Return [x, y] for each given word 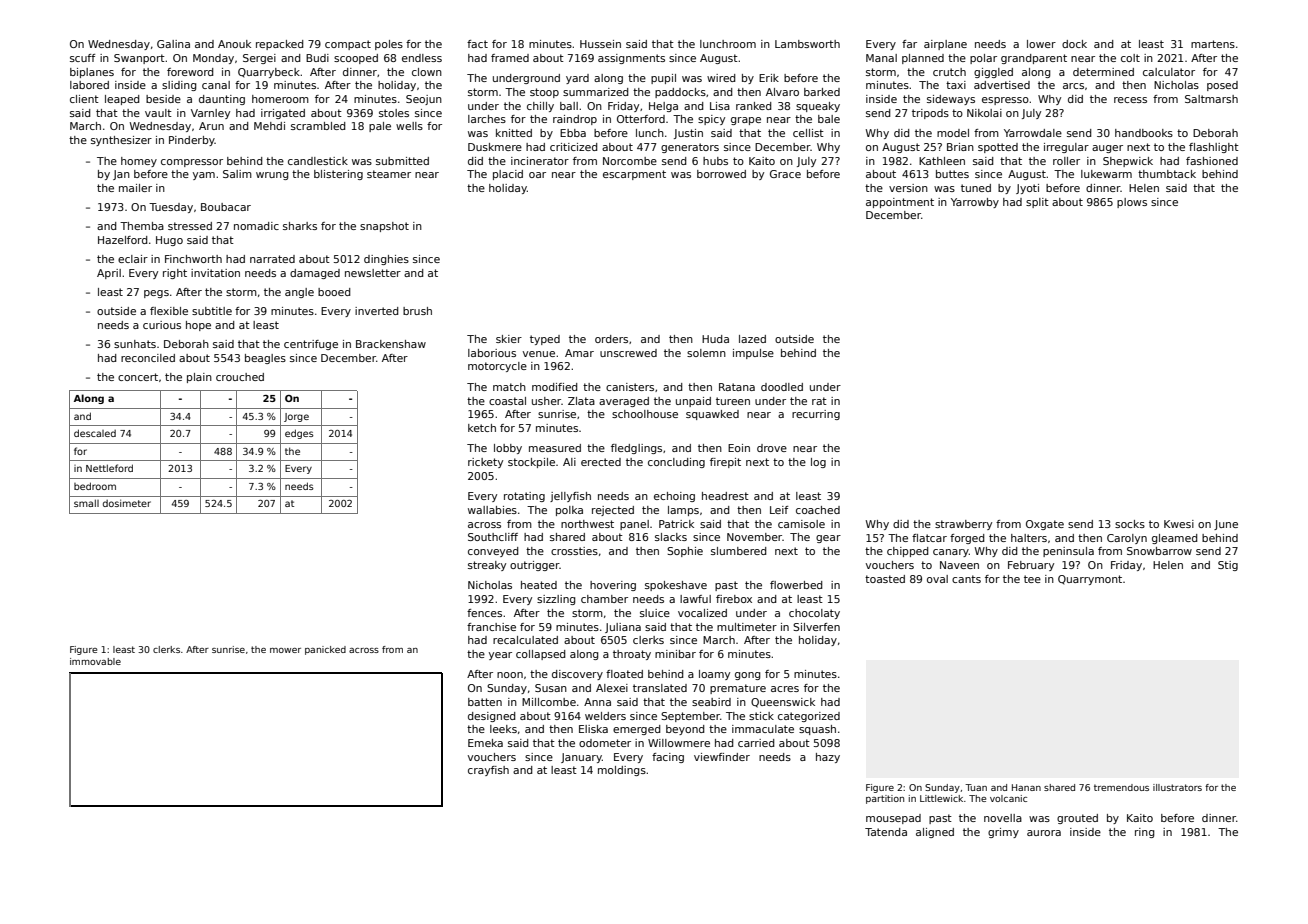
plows [1132, 203]
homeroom [280, 99]
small [86, 503]
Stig [1228, 566]
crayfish [488, 771]
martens [1213, 44]
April [109, 274]
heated [539, 585]
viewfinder [722, 757]
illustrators [1177, 787]
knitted [514, 133]
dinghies [386, 260]
